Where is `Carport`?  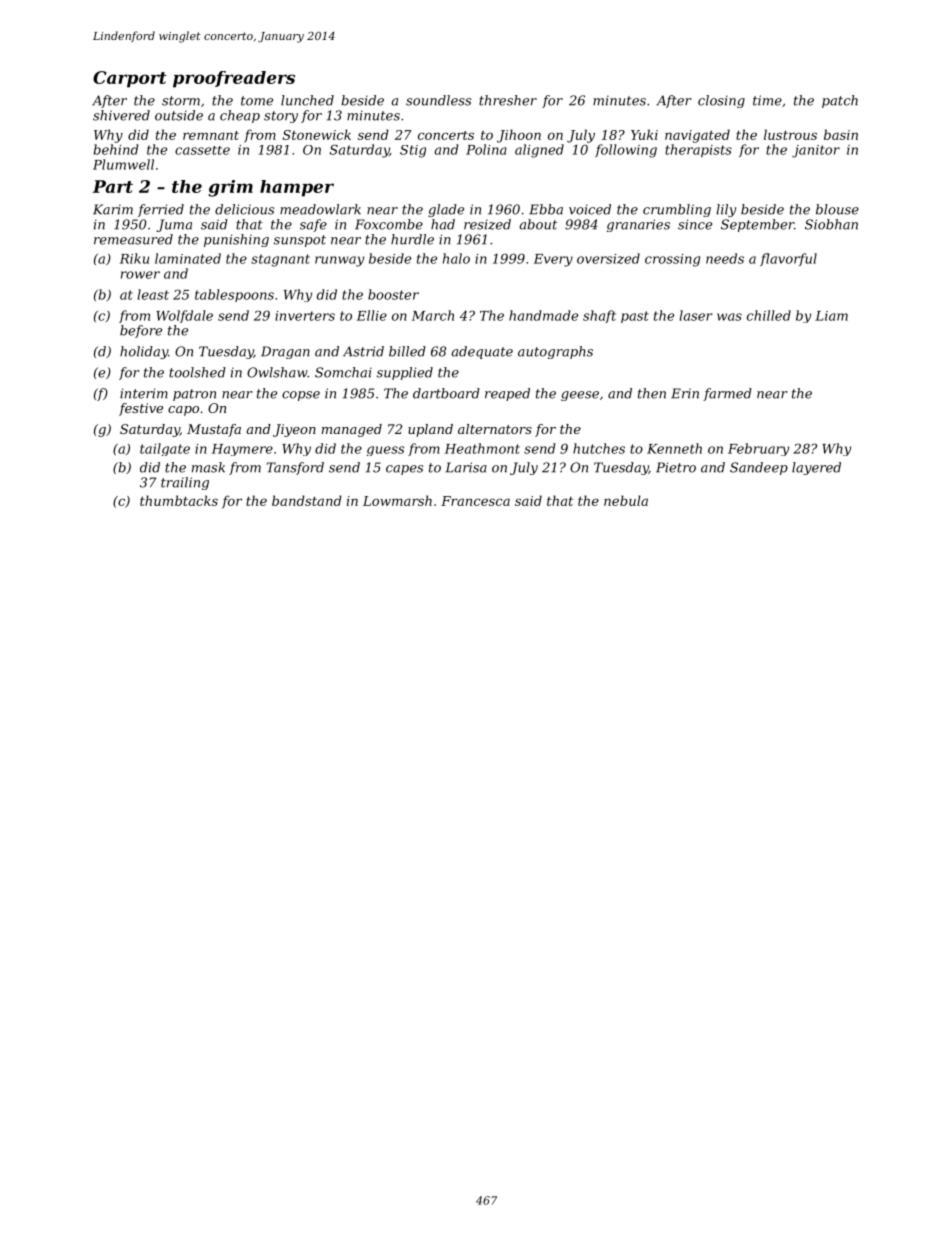
Carport is located at coordinates (130, 79).
